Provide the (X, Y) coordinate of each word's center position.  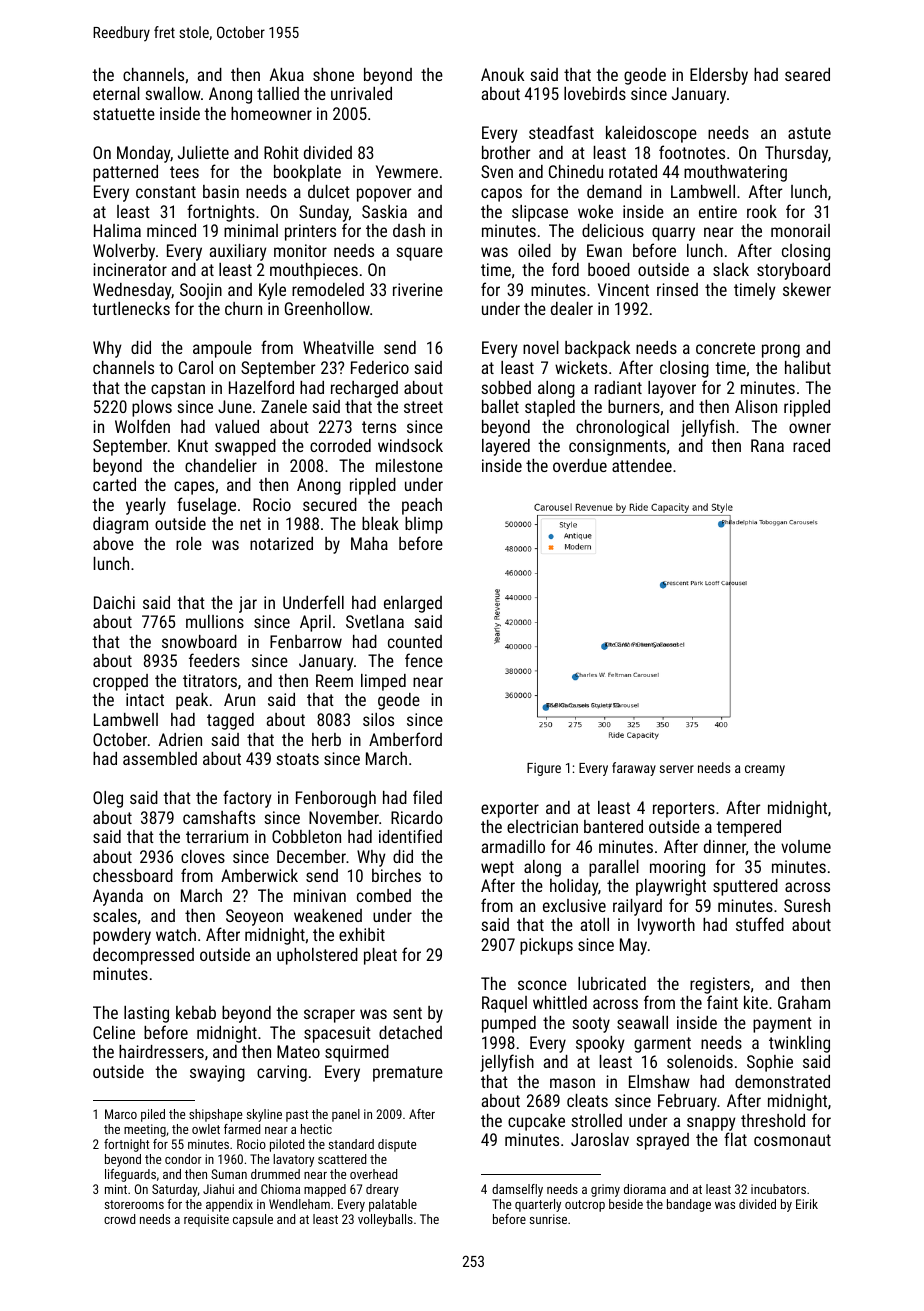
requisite (206, 1220)
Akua (287, 74)
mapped (325, 1190)
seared (807, 74)
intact (145, 699)
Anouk (502, 74)
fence (424, 660)
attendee (642, 465)
